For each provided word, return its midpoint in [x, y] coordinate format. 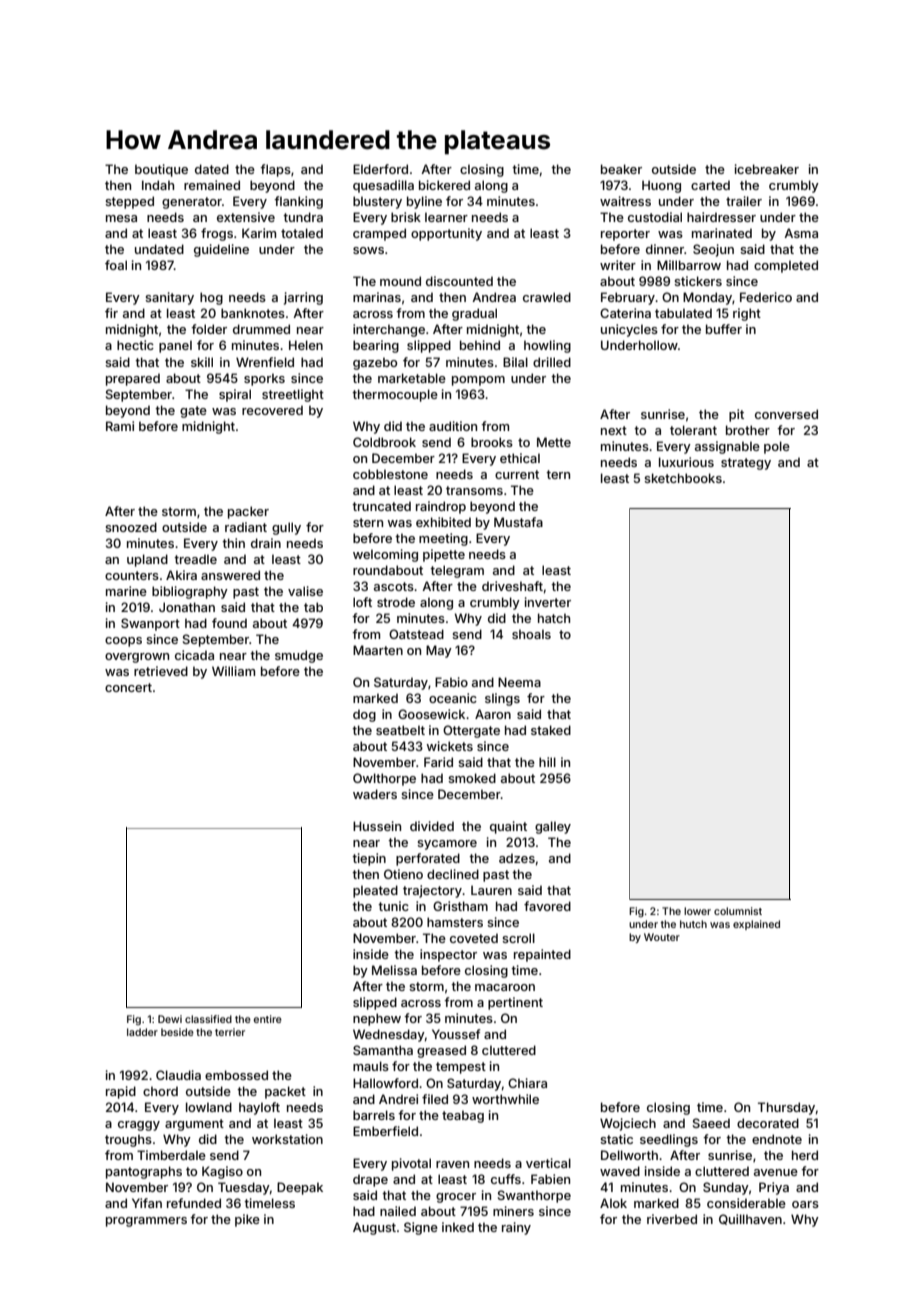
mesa [121, 218]
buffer [724, 329]
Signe [421, 1228]
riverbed [672, 1219]
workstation [287, 1139]
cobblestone [390, 474]
